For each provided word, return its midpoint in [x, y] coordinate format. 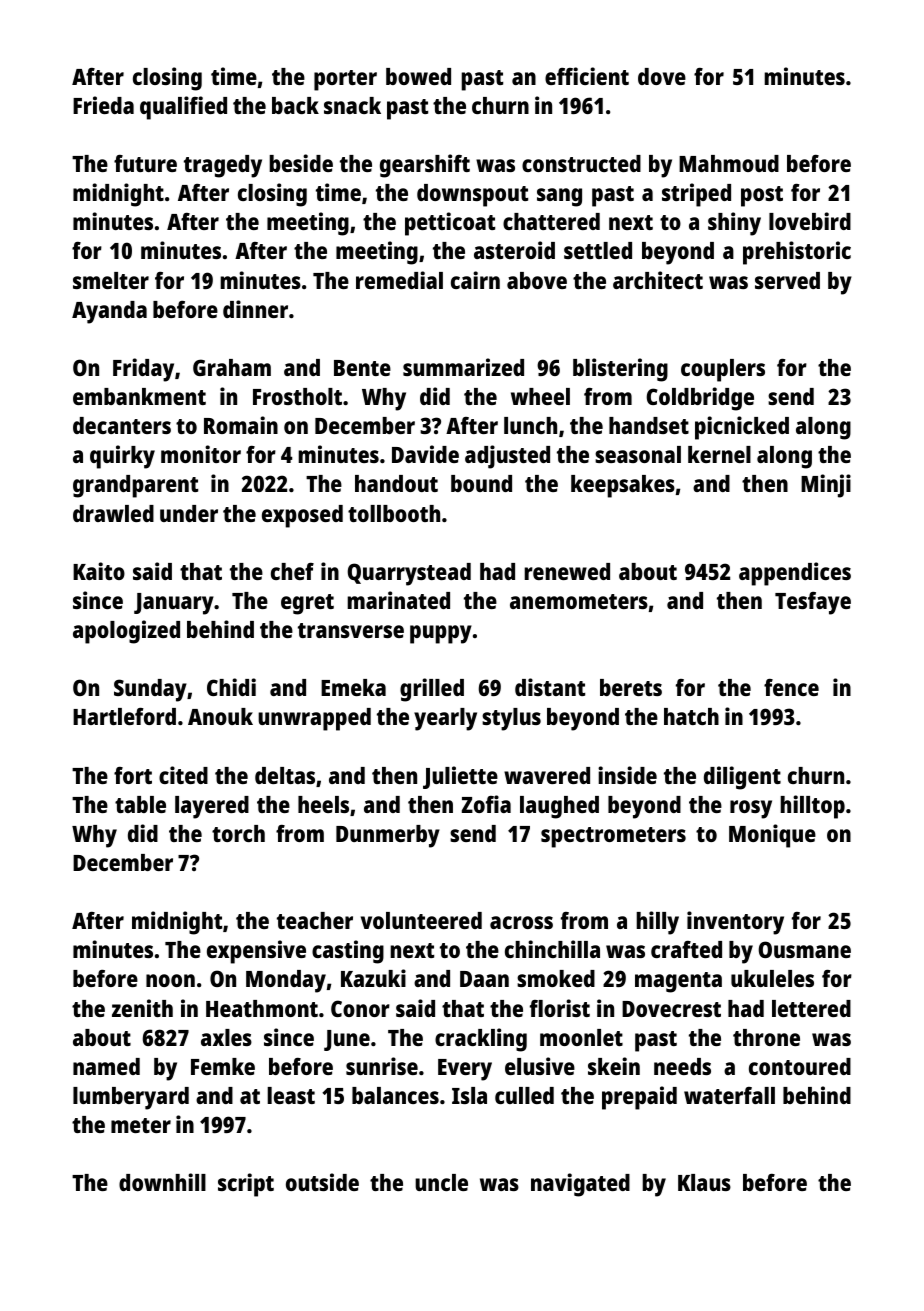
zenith [142, 1008]
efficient [587, 76]
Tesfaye [813, 603]
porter [345, 80]
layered [212, 807]
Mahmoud [729, 163]
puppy [441, 634]
